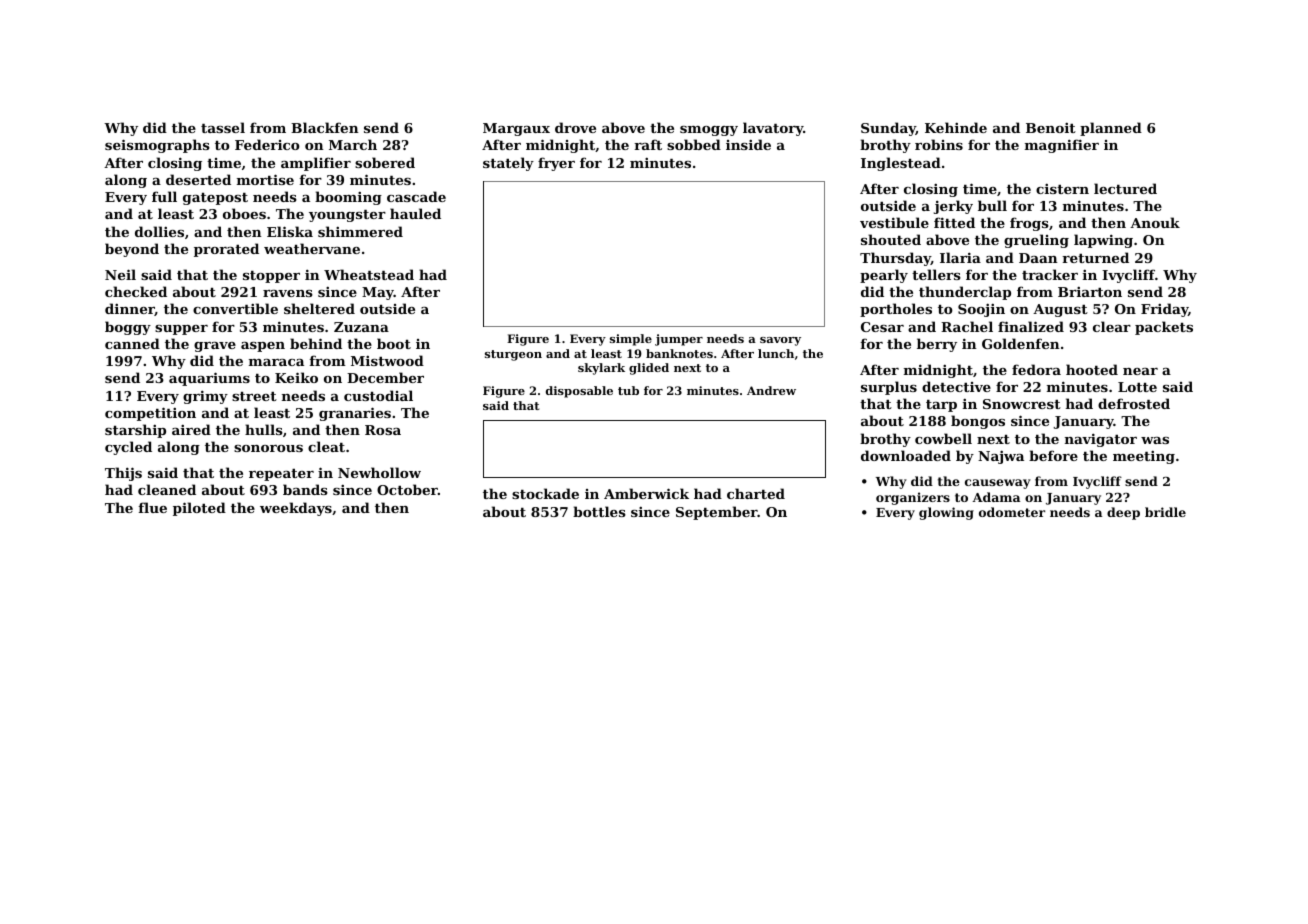  What do you see at coordinates (894, 222) in the page?
I see `vestibule` at bounding box center [894, 222].
